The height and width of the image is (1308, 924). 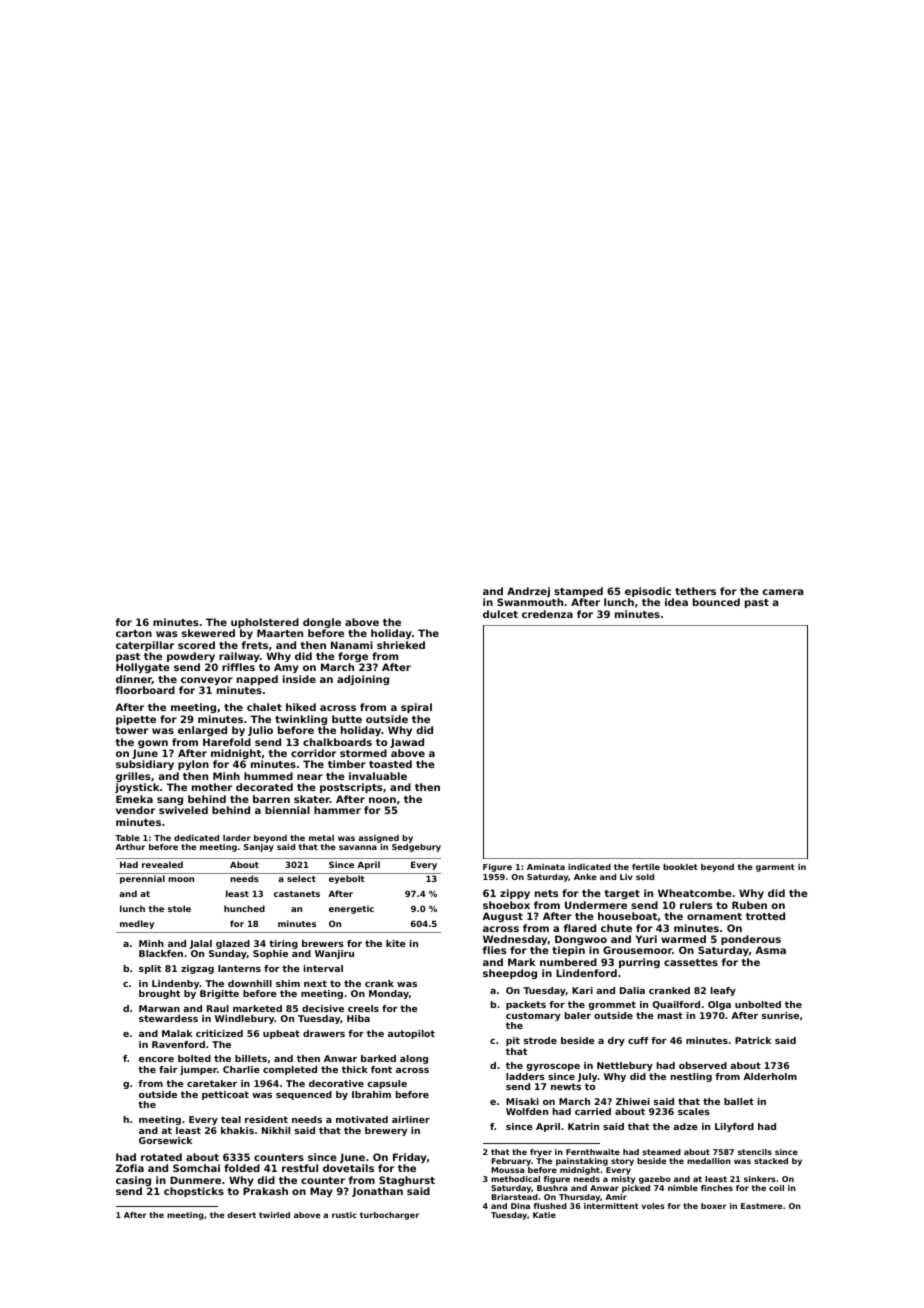 What do you see at coordinates (194, 1192) in the image?
I see `chopsticks` at bounding box center [194, 1192].
